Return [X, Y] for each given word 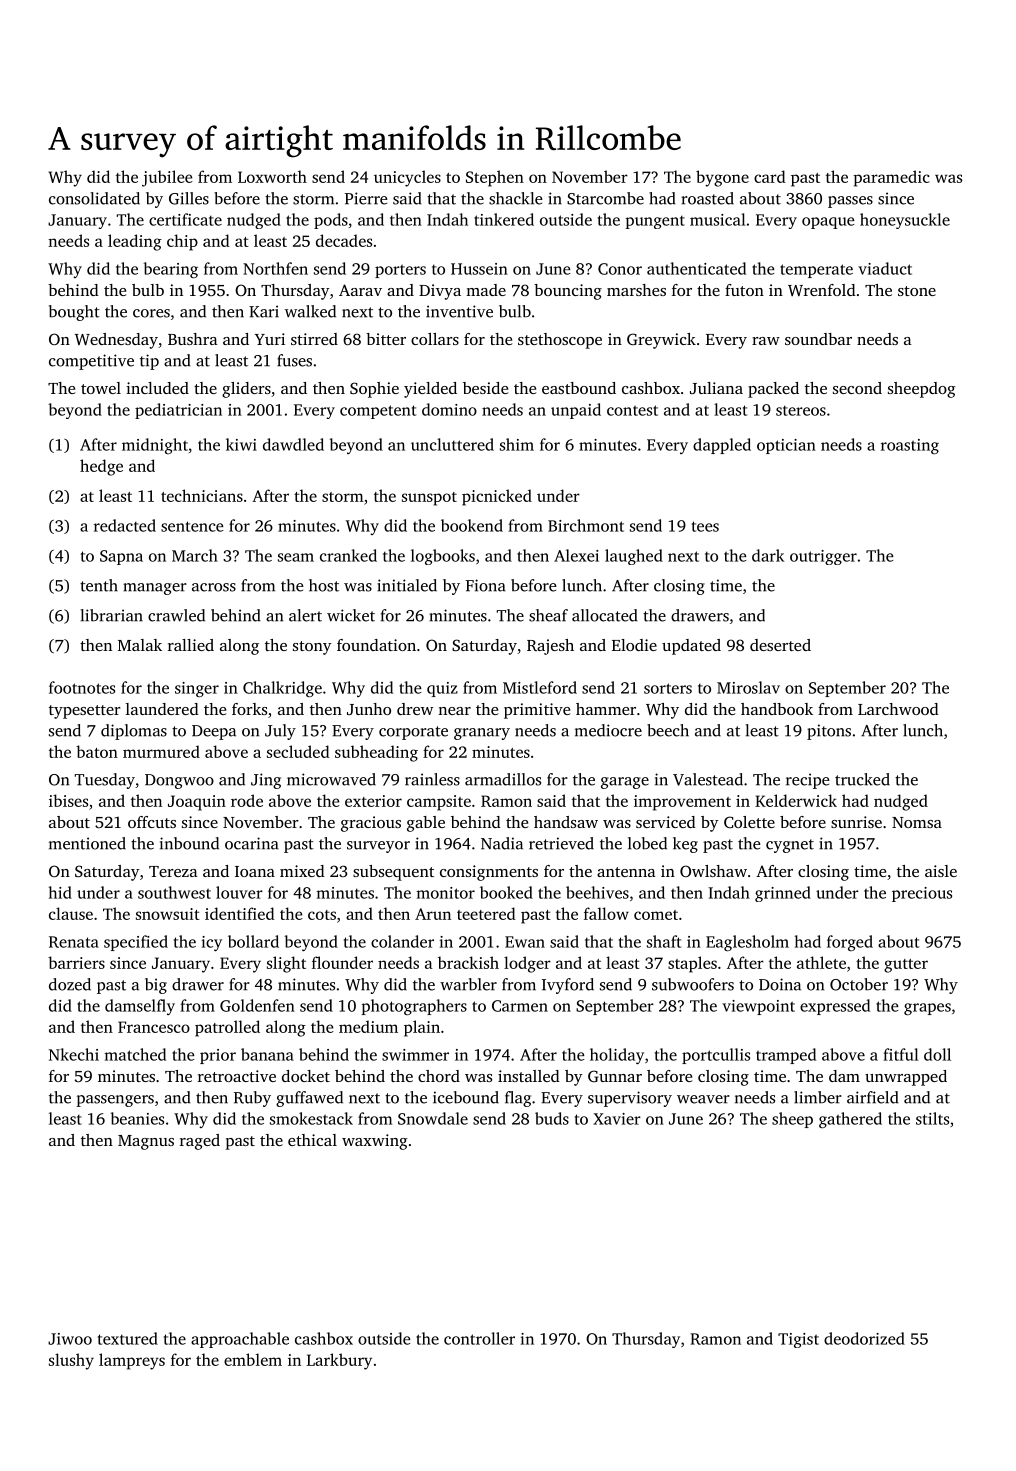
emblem [253, 1359]
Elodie [634, 645]
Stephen [495, 178]
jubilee [167, 178]
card [770, 176]
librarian [112, 615]
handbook [777, 709]
